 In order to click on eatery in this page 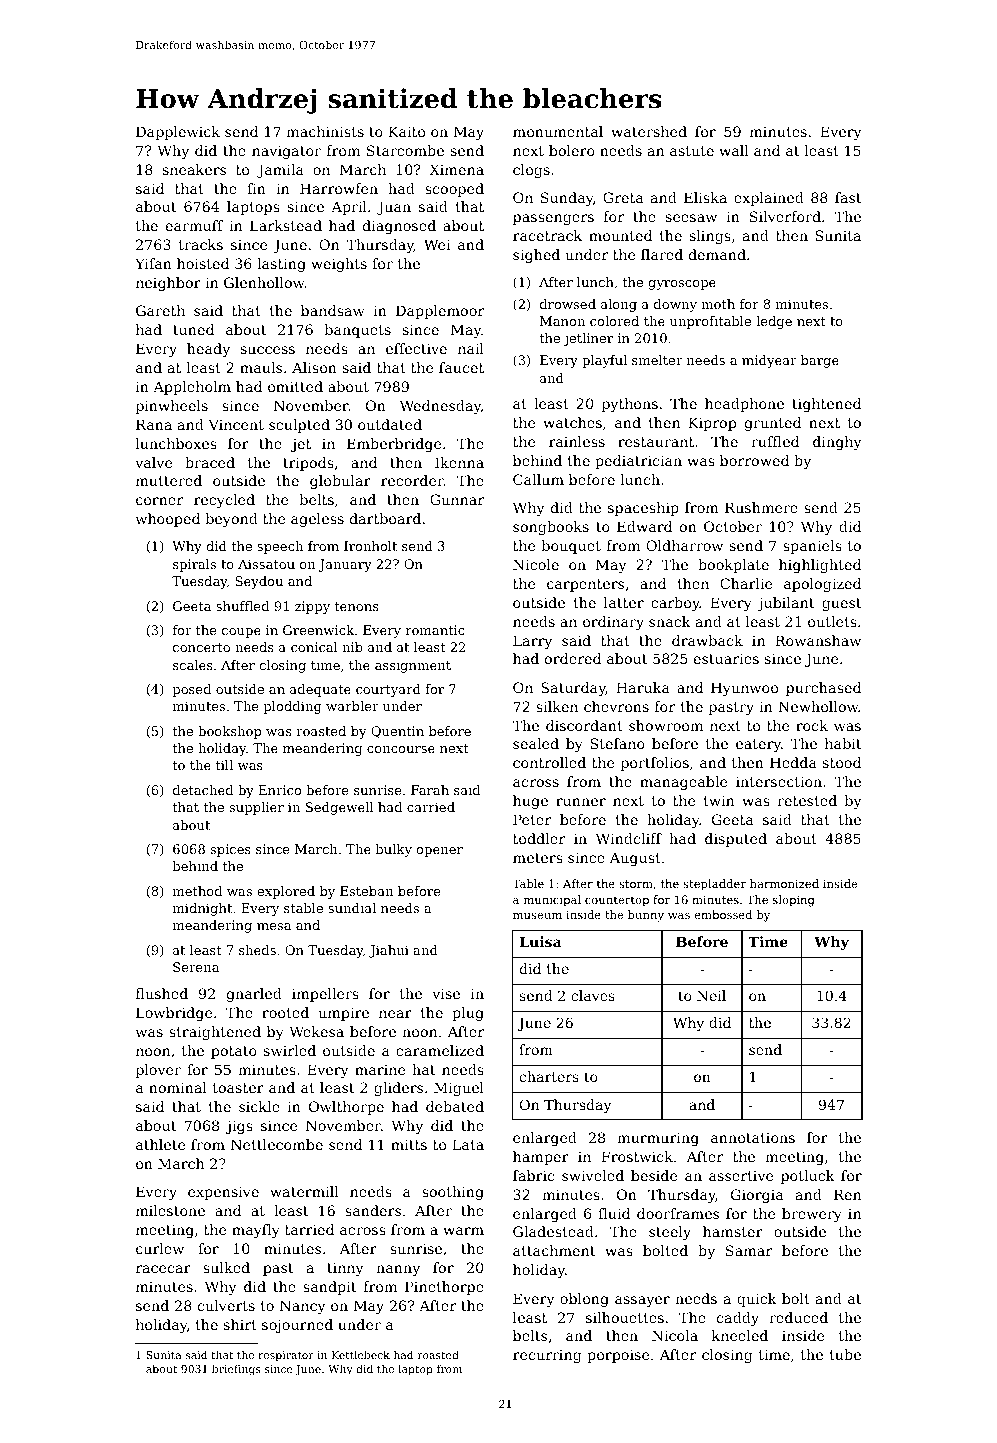, I will do `click(758, 745)`.
